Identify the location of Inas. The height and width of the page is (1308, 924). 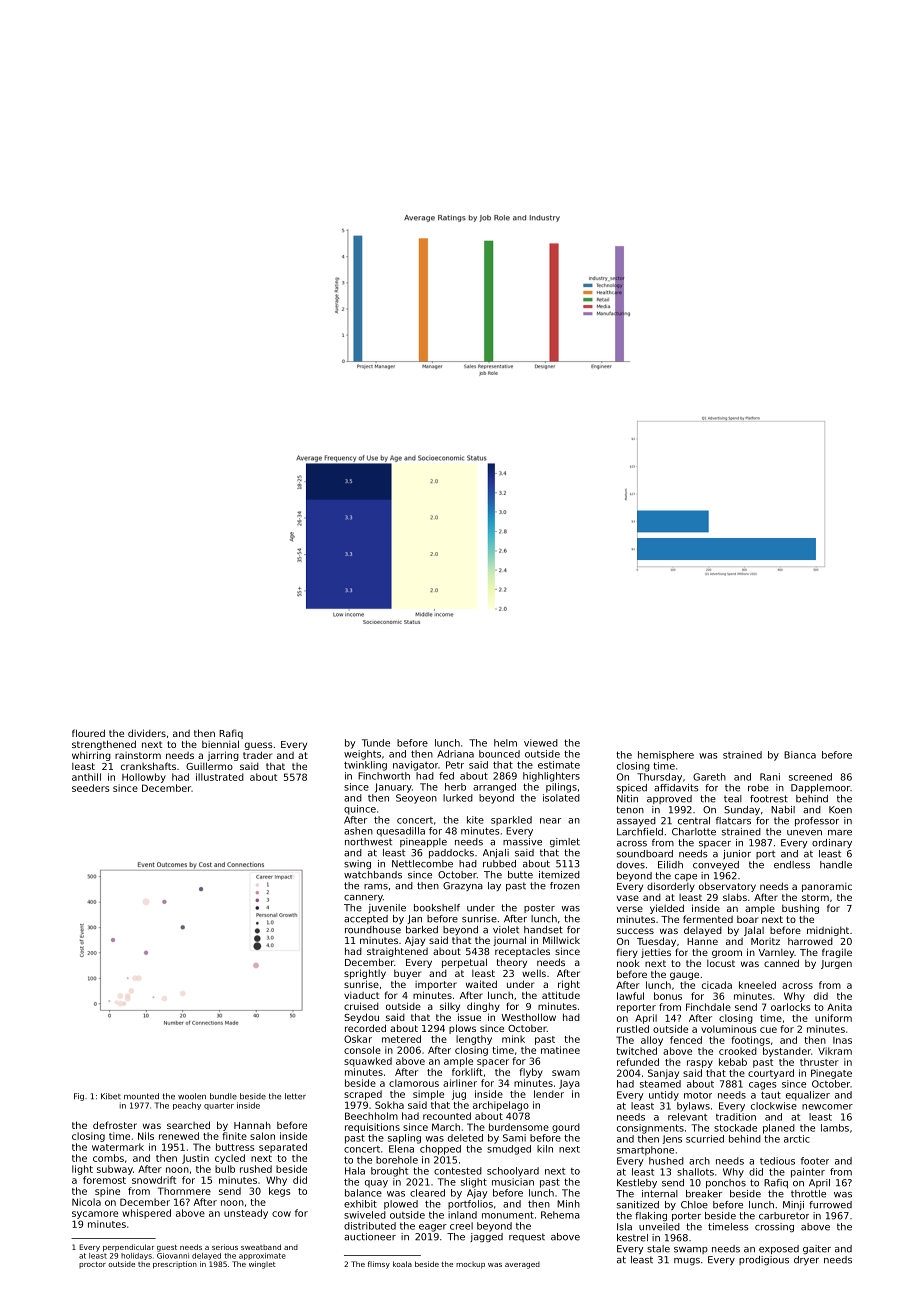
(842, 1040).
